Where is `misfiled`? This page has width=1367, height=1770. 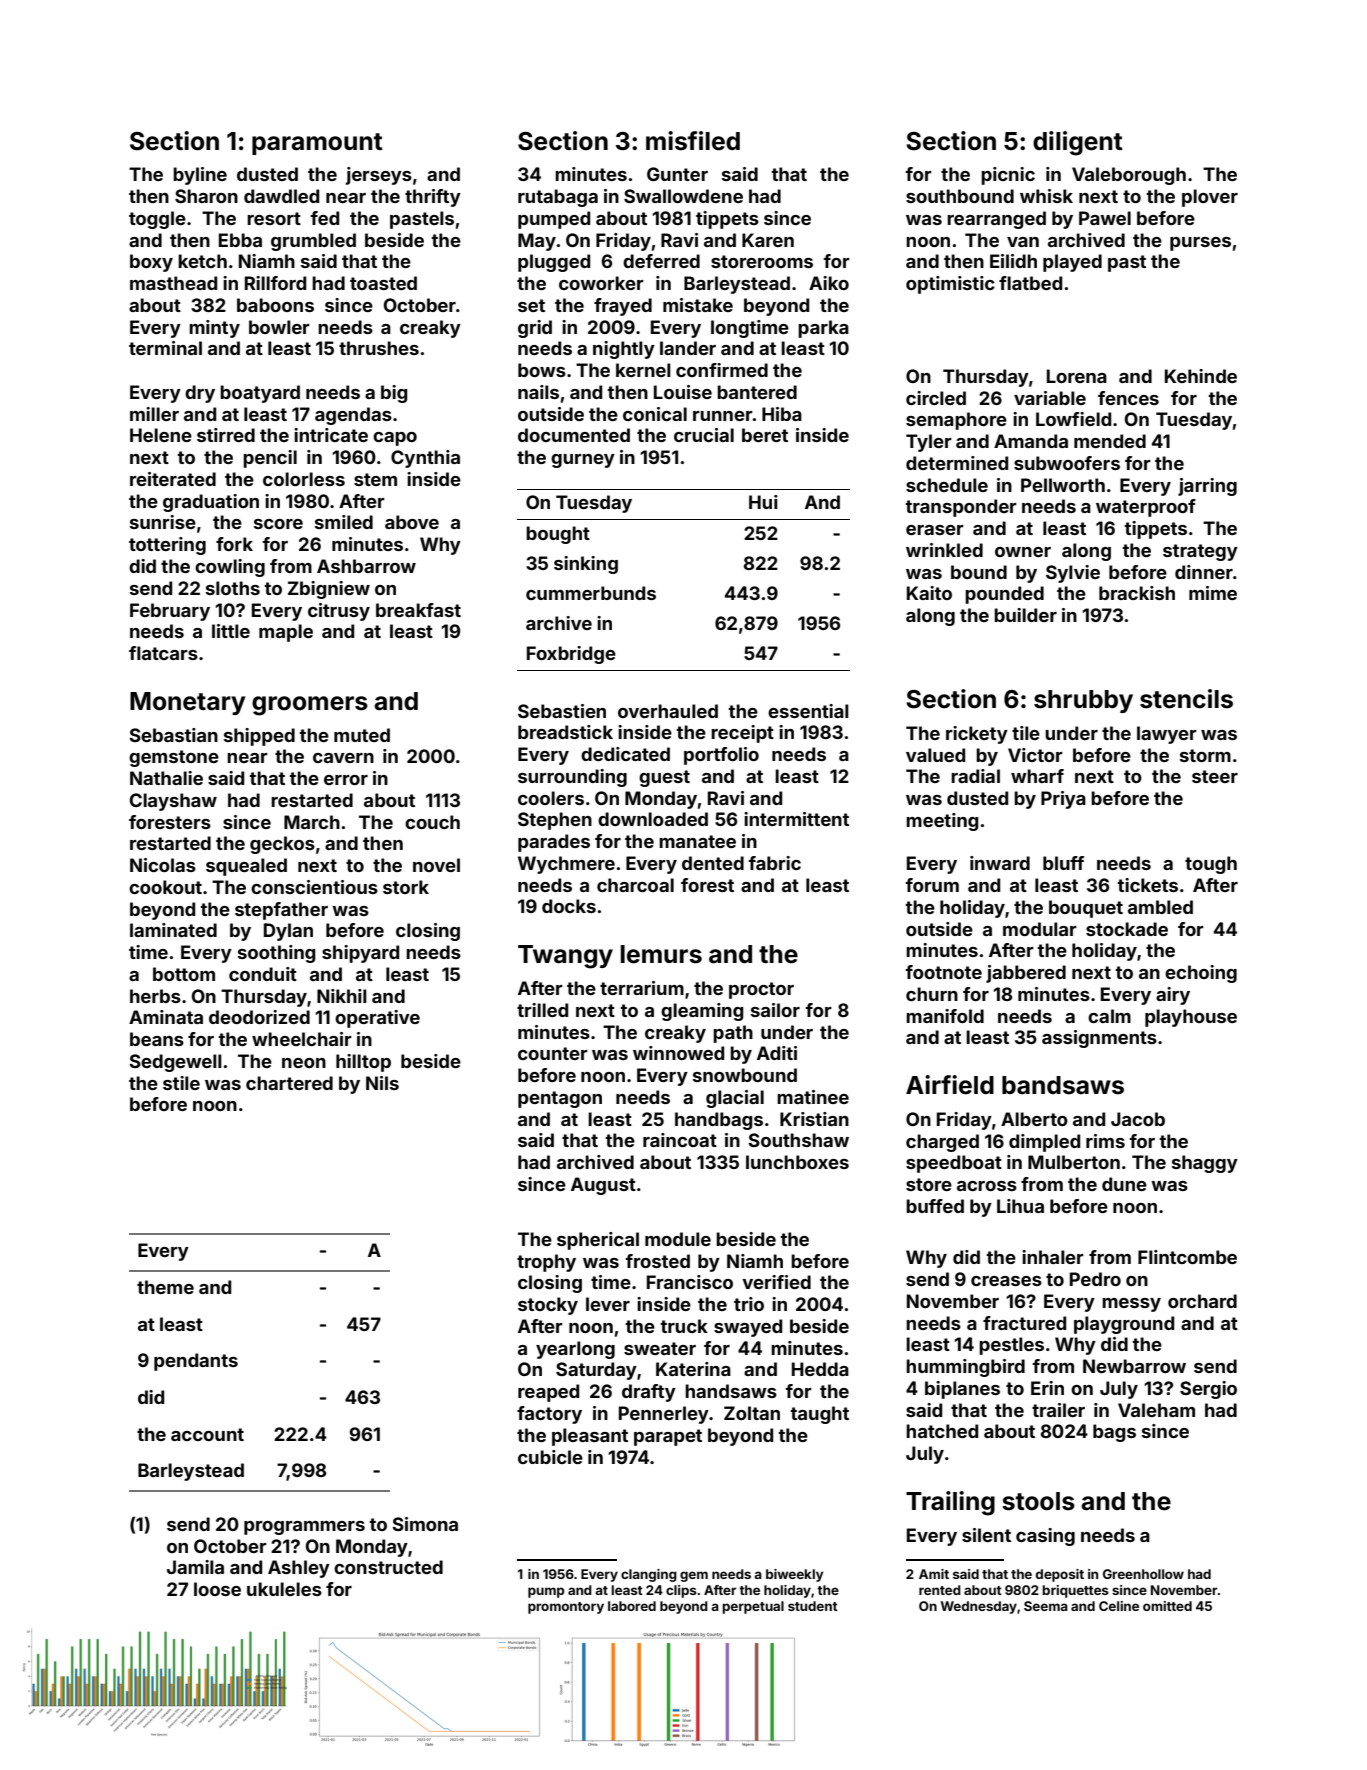
misfiled is located at coordinates (693, 141).
